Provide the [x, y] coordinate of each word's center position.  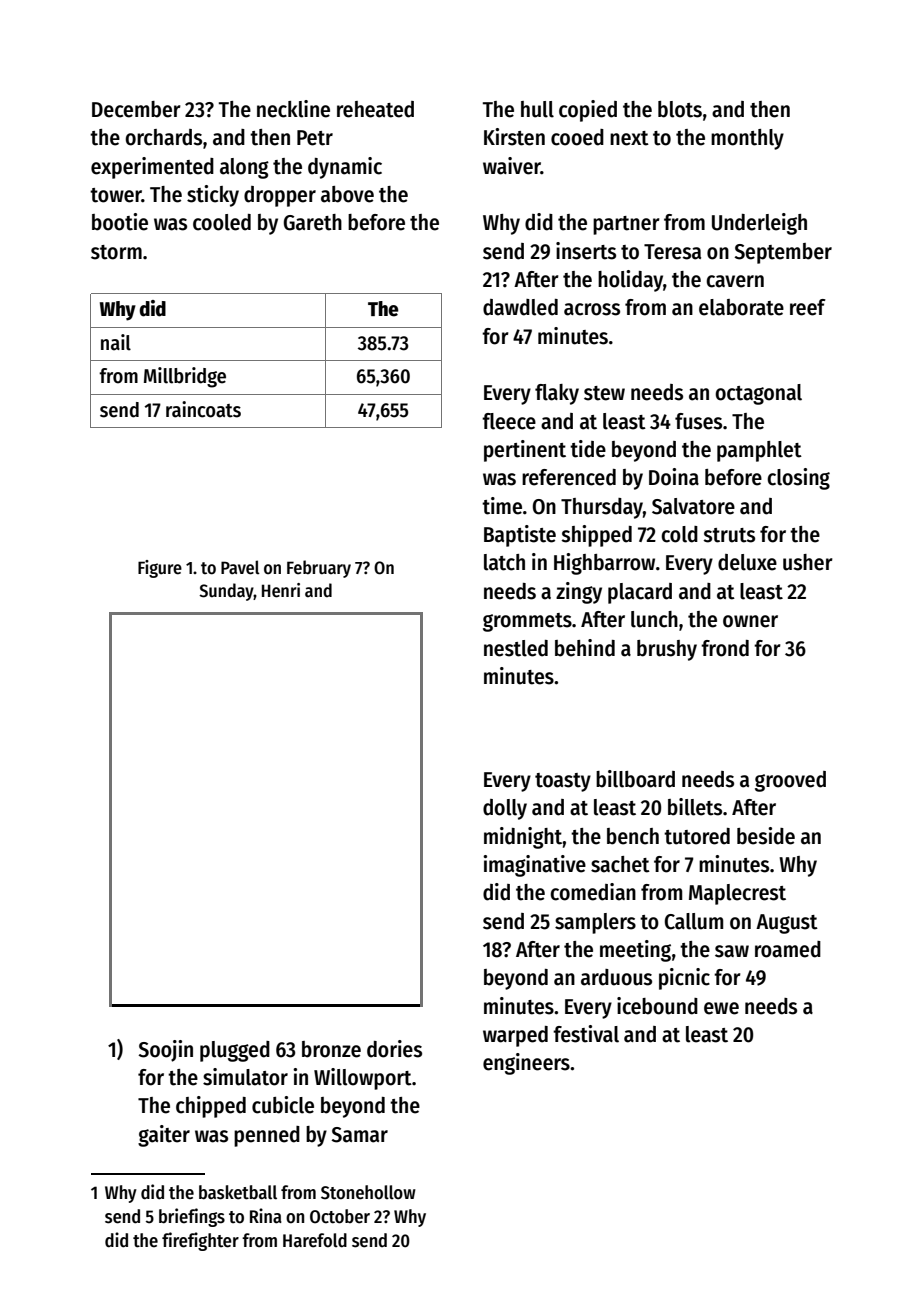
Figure [160, 569]
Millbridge [185, 377]
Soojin [165, 1051]
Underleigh [759, 224]
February [319, 569]
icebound [657, 1006]
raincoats [203, 409]
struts [729, 535]
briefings [192, 1217]
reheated [375, 109]
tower [116, 195]
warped [515, 1036]
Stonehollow [368, 1192]
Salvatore [693, 506]
